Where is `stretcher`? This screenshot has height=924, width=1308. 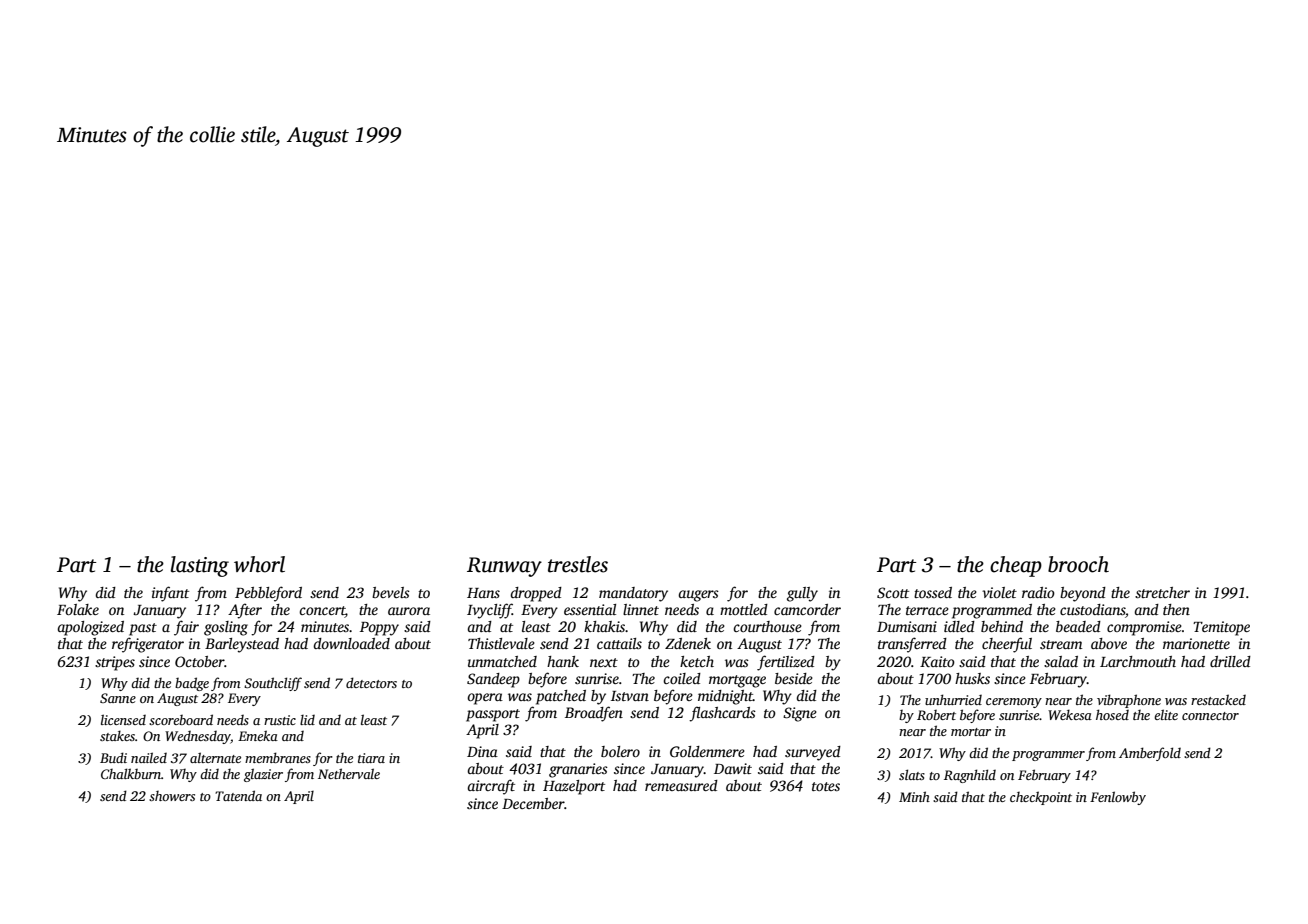 stretcher is located at coordinates (1162, 592).
